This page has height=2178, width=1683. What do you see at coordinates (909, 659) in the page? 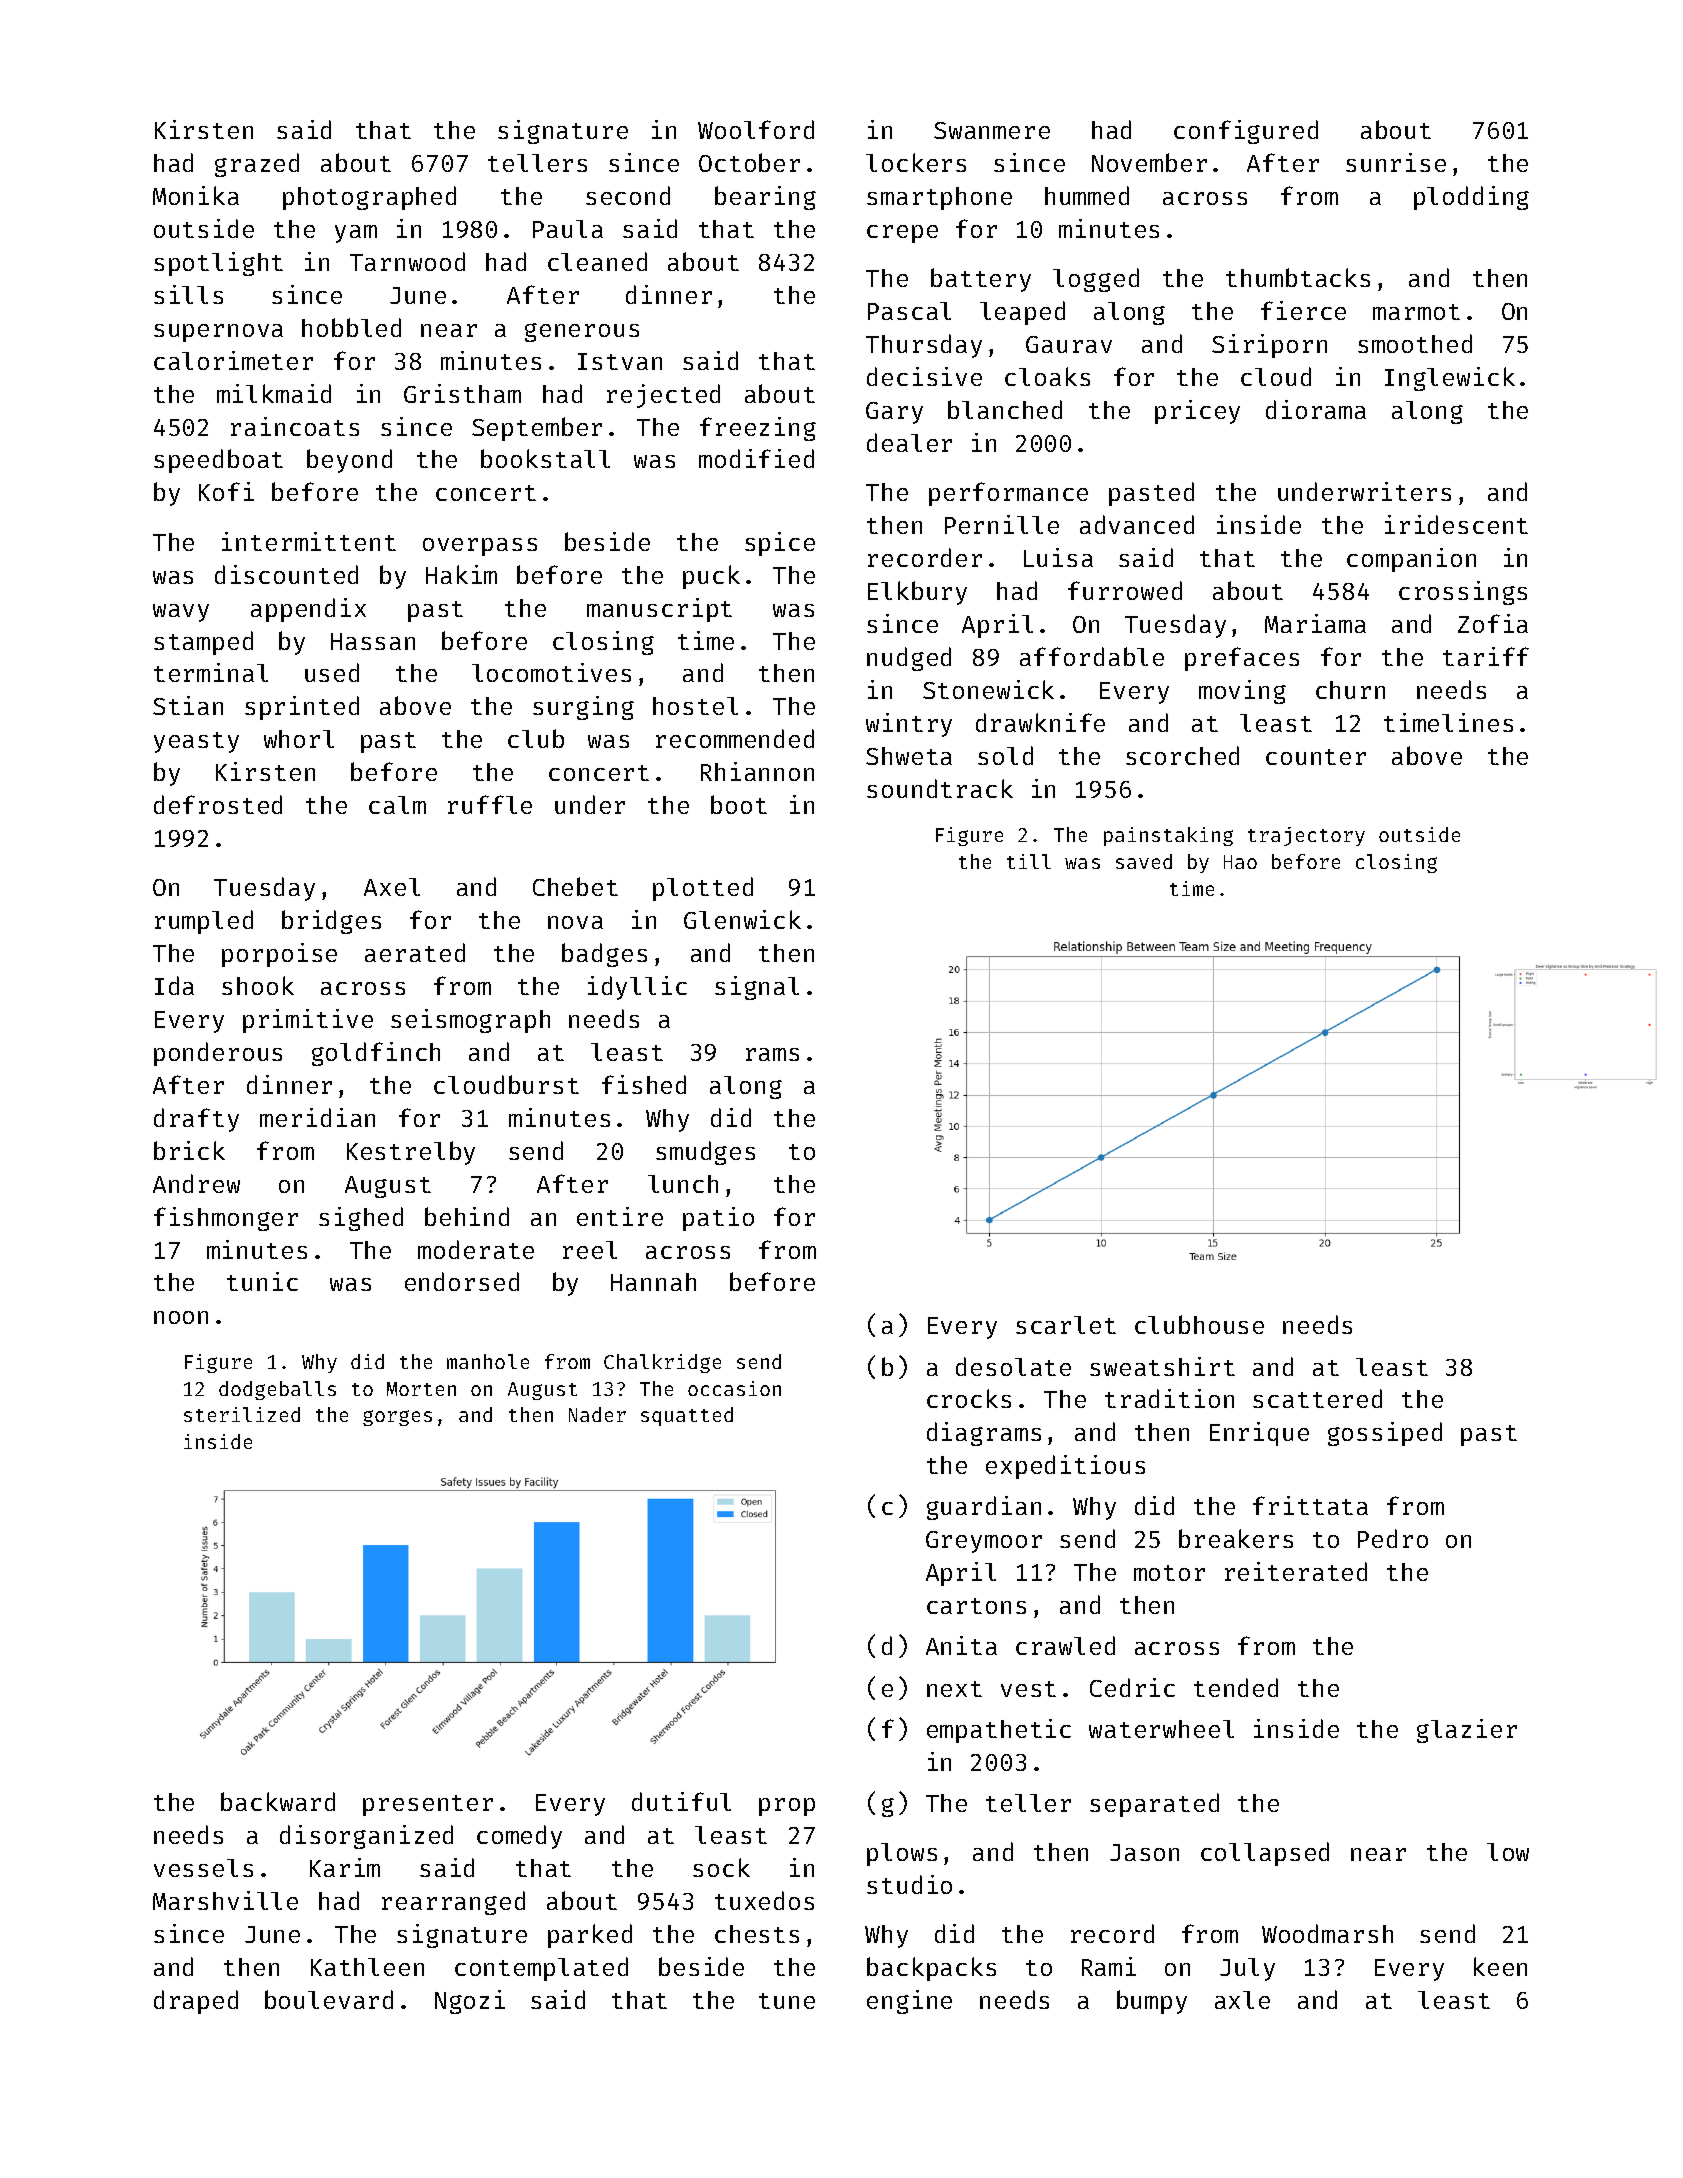
I see `nudged` at bounding box center [909, 659].
